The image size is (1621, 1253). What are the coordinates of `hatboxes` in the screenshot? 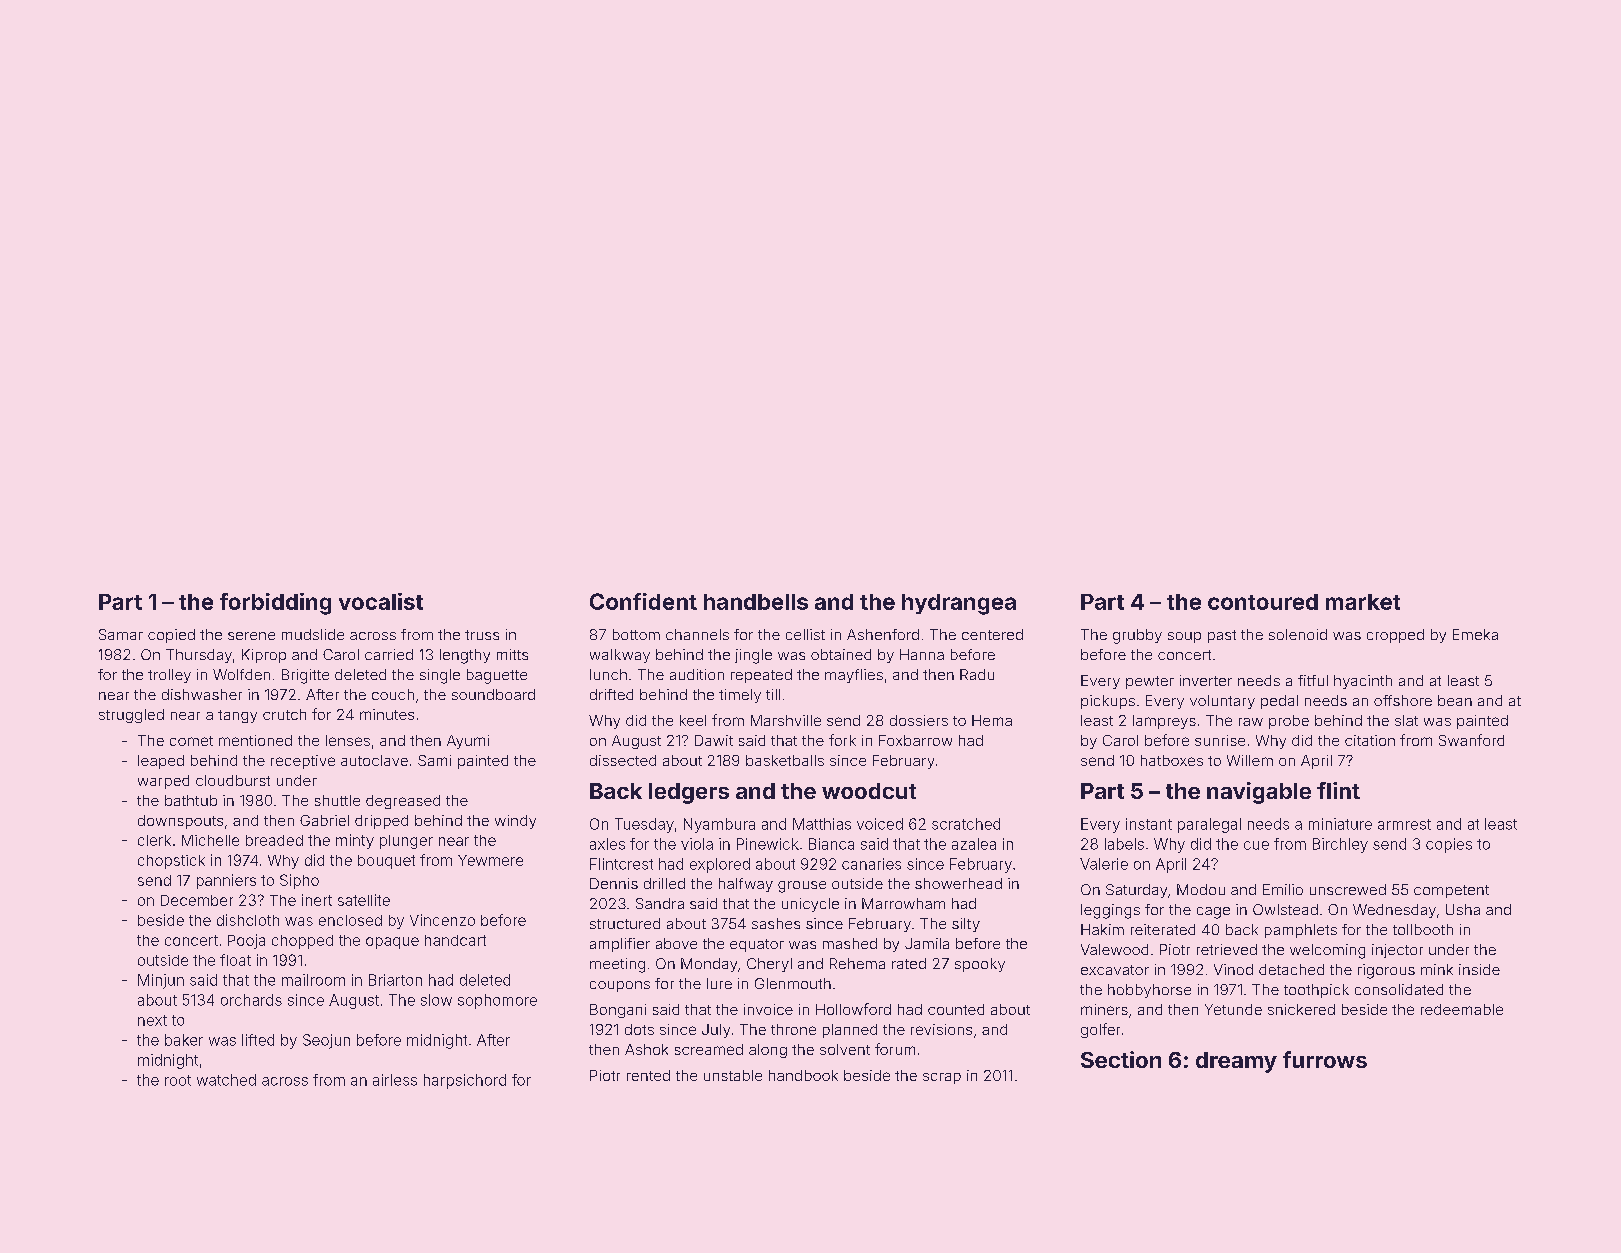 It's located at (1172, 760).
